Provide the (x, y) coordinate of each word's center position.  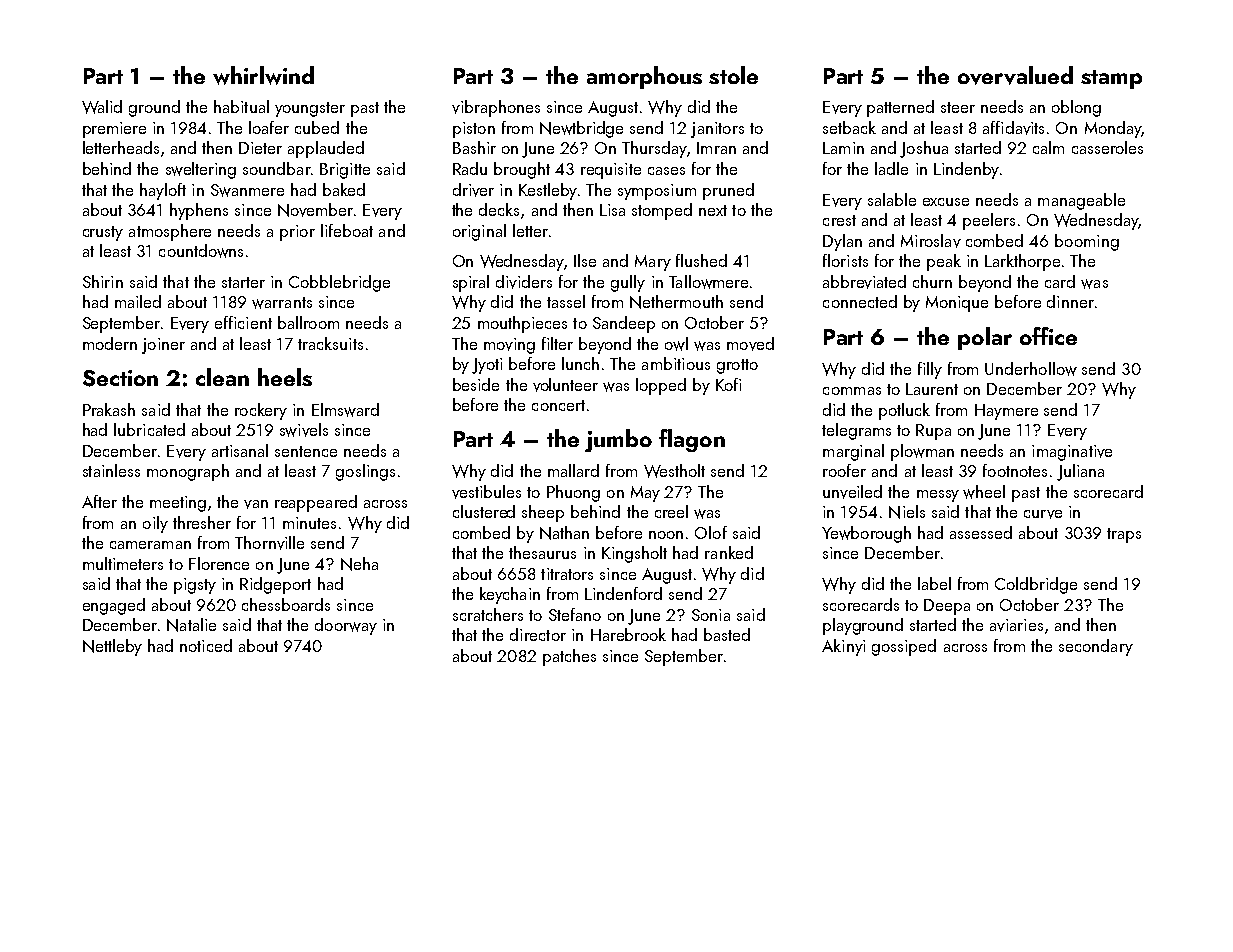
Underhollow (1031, 369)
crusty (103, 233)
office (1048, 336)
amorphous (644, 77)
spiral (471, 283)
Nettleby (112, 647)
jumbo (618, 440)
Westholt (674, 471)
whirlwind (263, 75)
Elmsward (345, 410)
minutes (309, 523)
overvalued (1015, 75)
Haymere (1006, 412)
